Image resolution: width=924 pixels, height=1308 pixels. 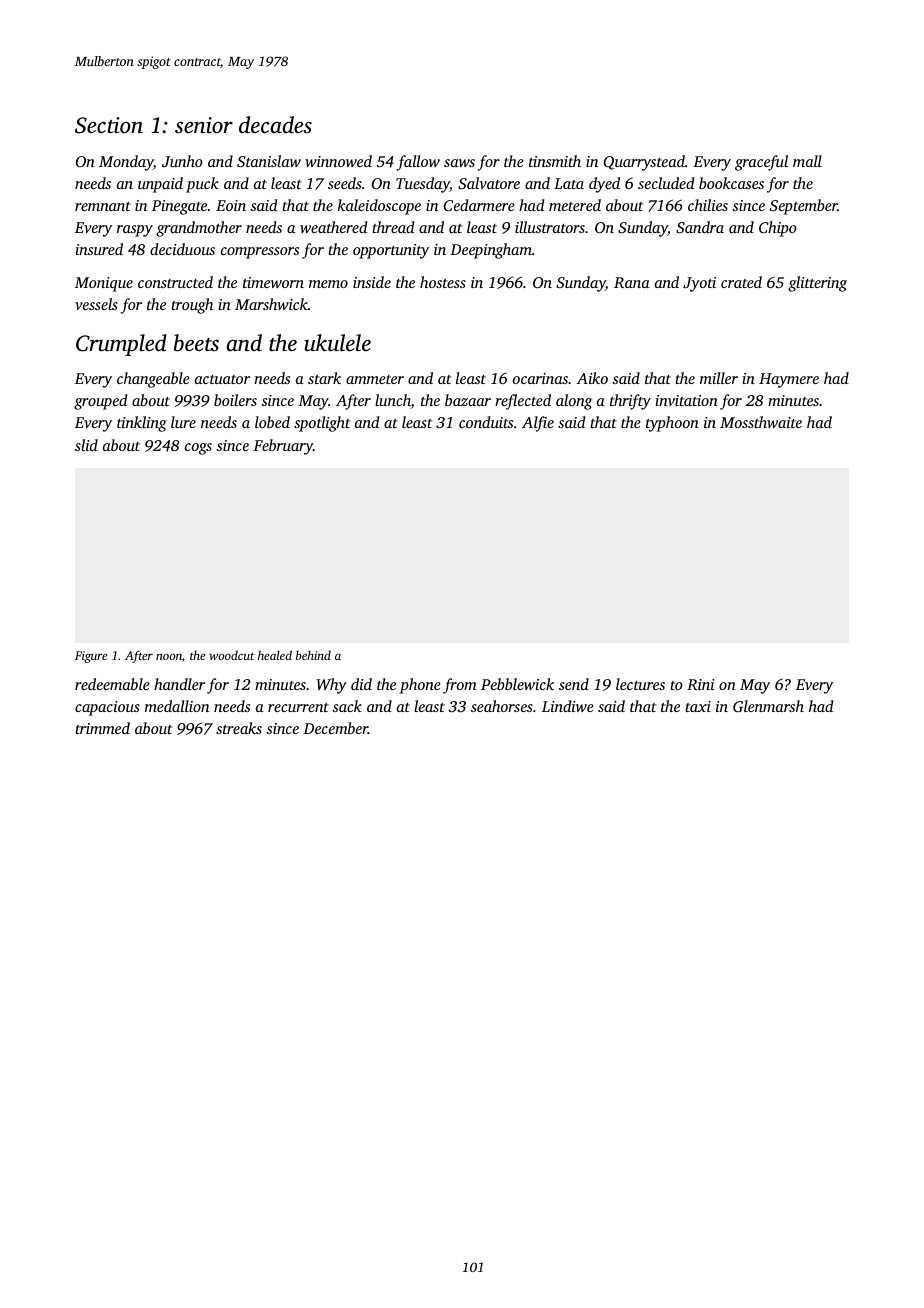 I want to click on Quarrystead, so click(x=644, y=163).
